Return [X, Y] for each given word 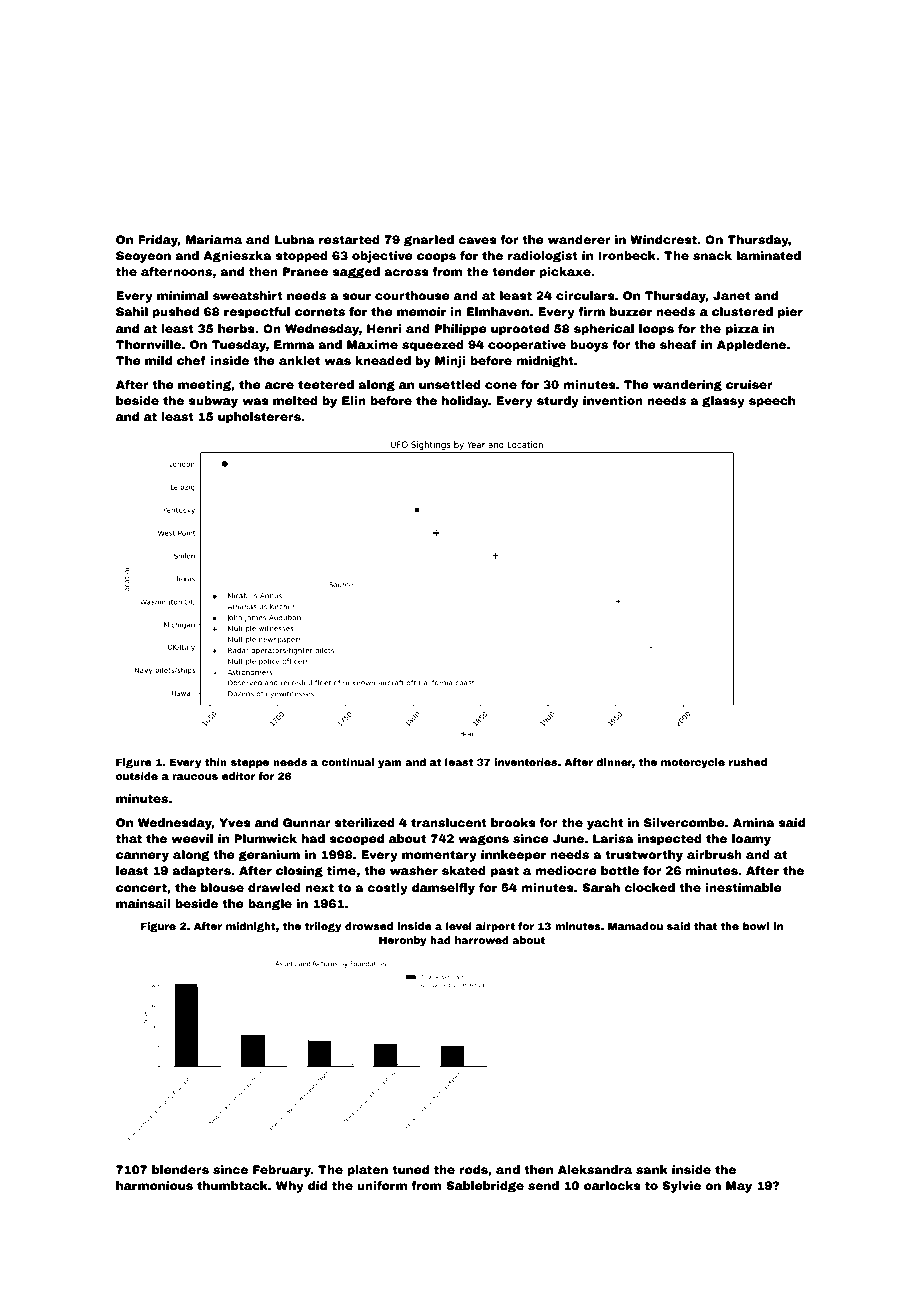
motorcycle [693, 763]
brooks [513, 822]
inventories [525, 762]
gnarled [429, 241]
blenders [180, 1169]
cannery [142, 857]
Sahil [132, 311]
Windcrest [663, 239]
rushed [748, 762]
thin [216, 762]
